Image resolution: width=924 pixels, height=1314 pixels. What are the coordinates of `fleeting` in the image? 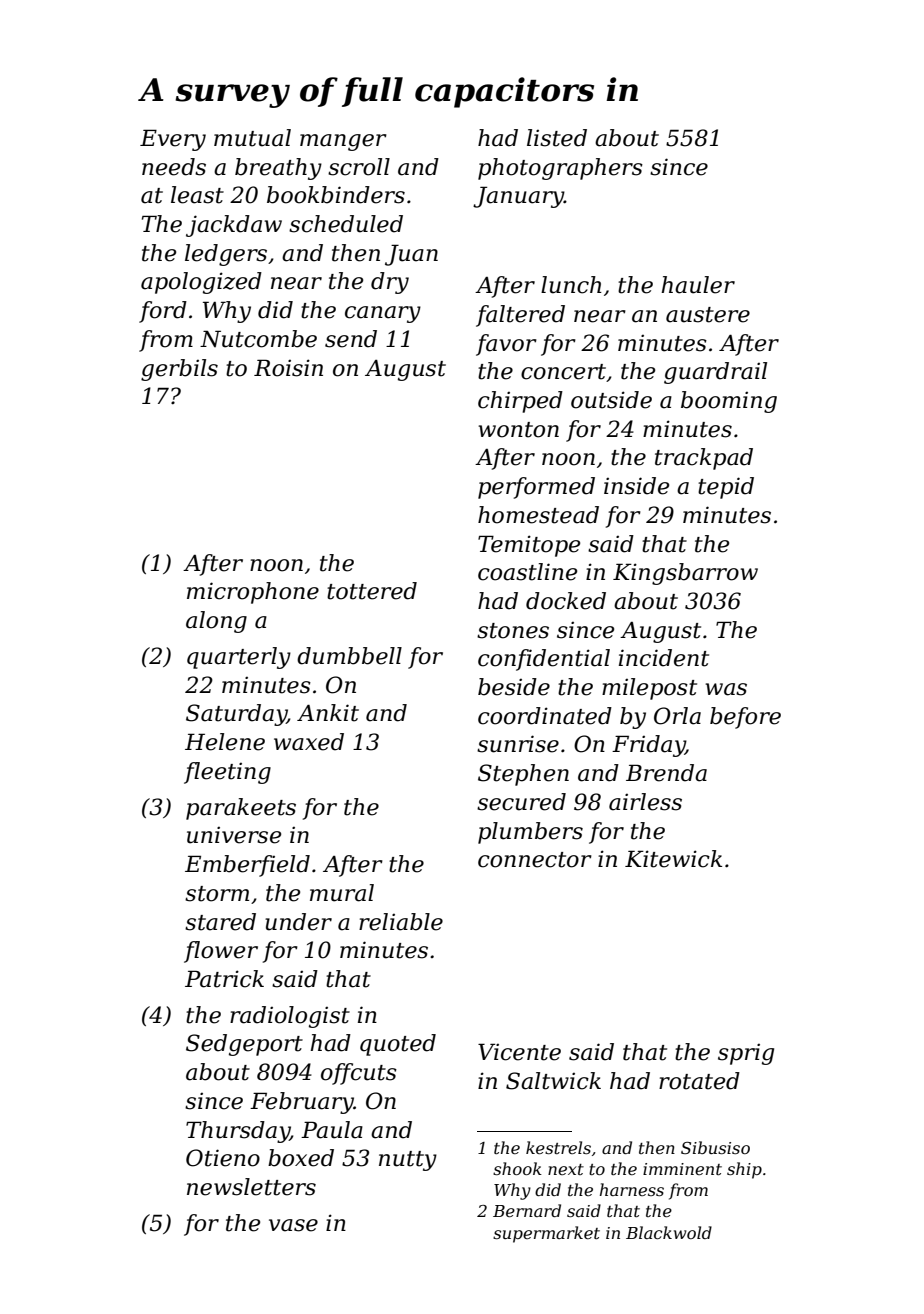 It's located at (227, 773).
